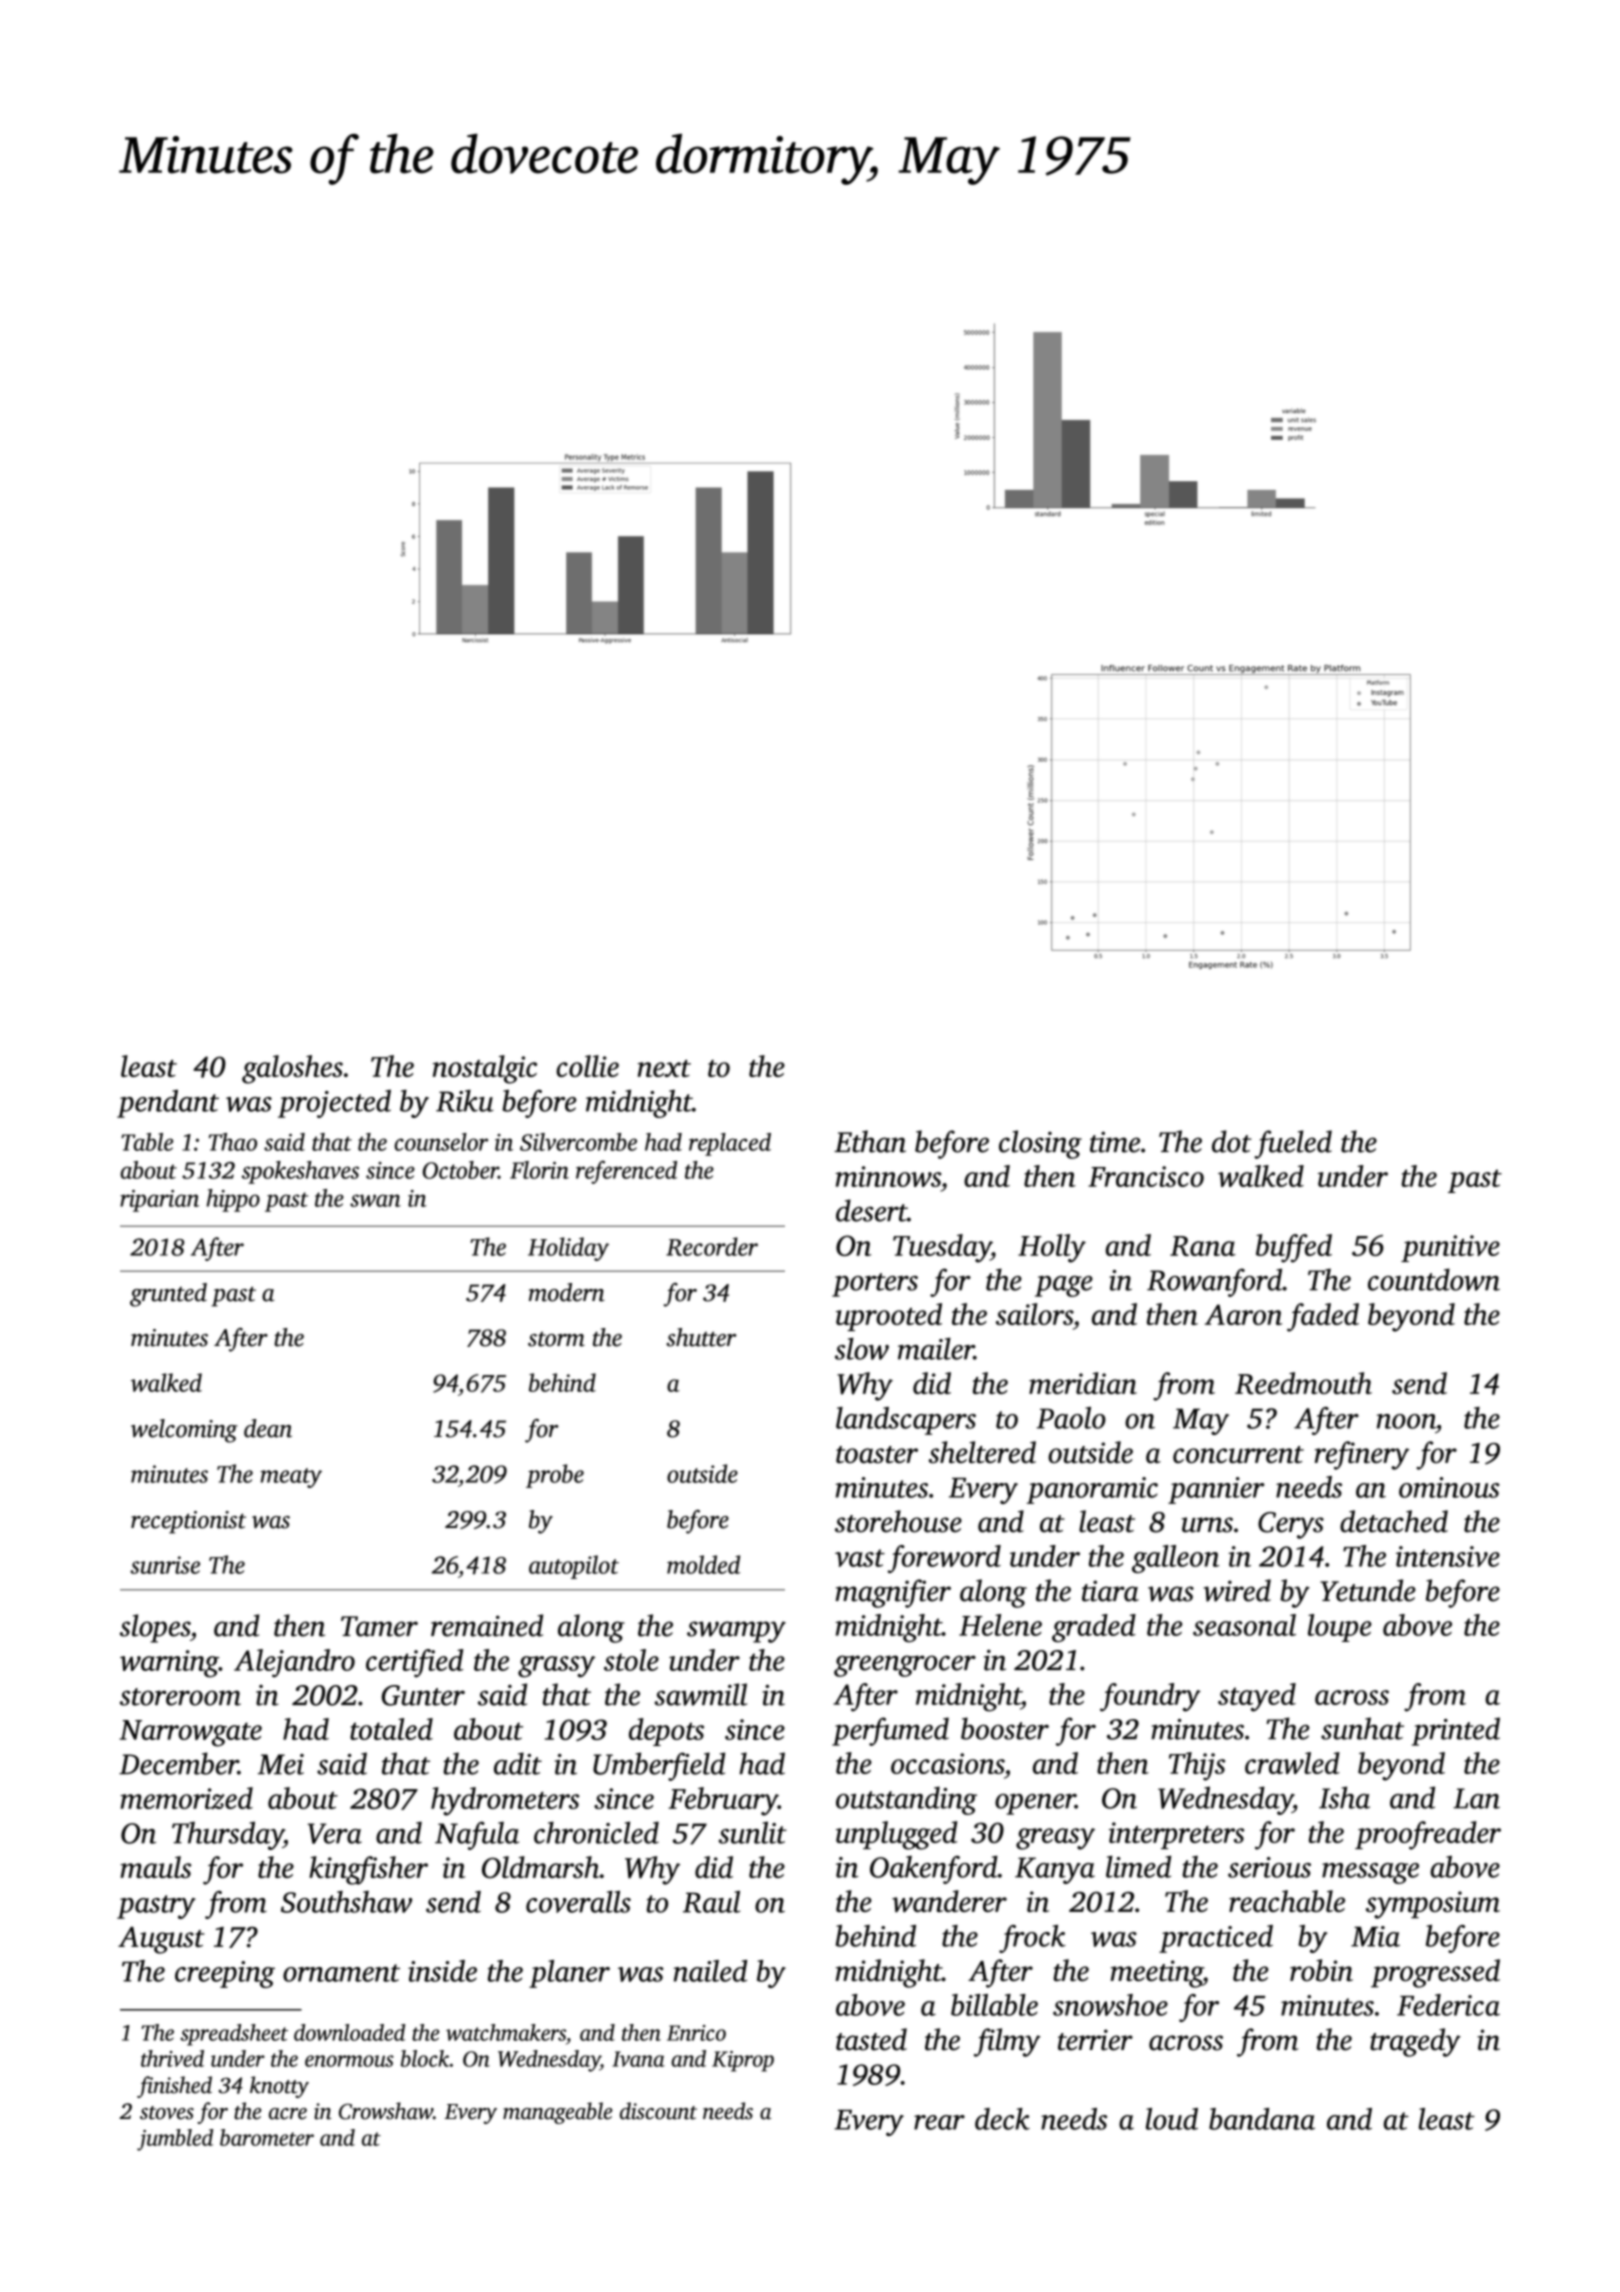 This screenshot has width=1620, height=2292. Describe the element at coordinates (555, 1476) in the screenshot. I see `probe` at that location.
